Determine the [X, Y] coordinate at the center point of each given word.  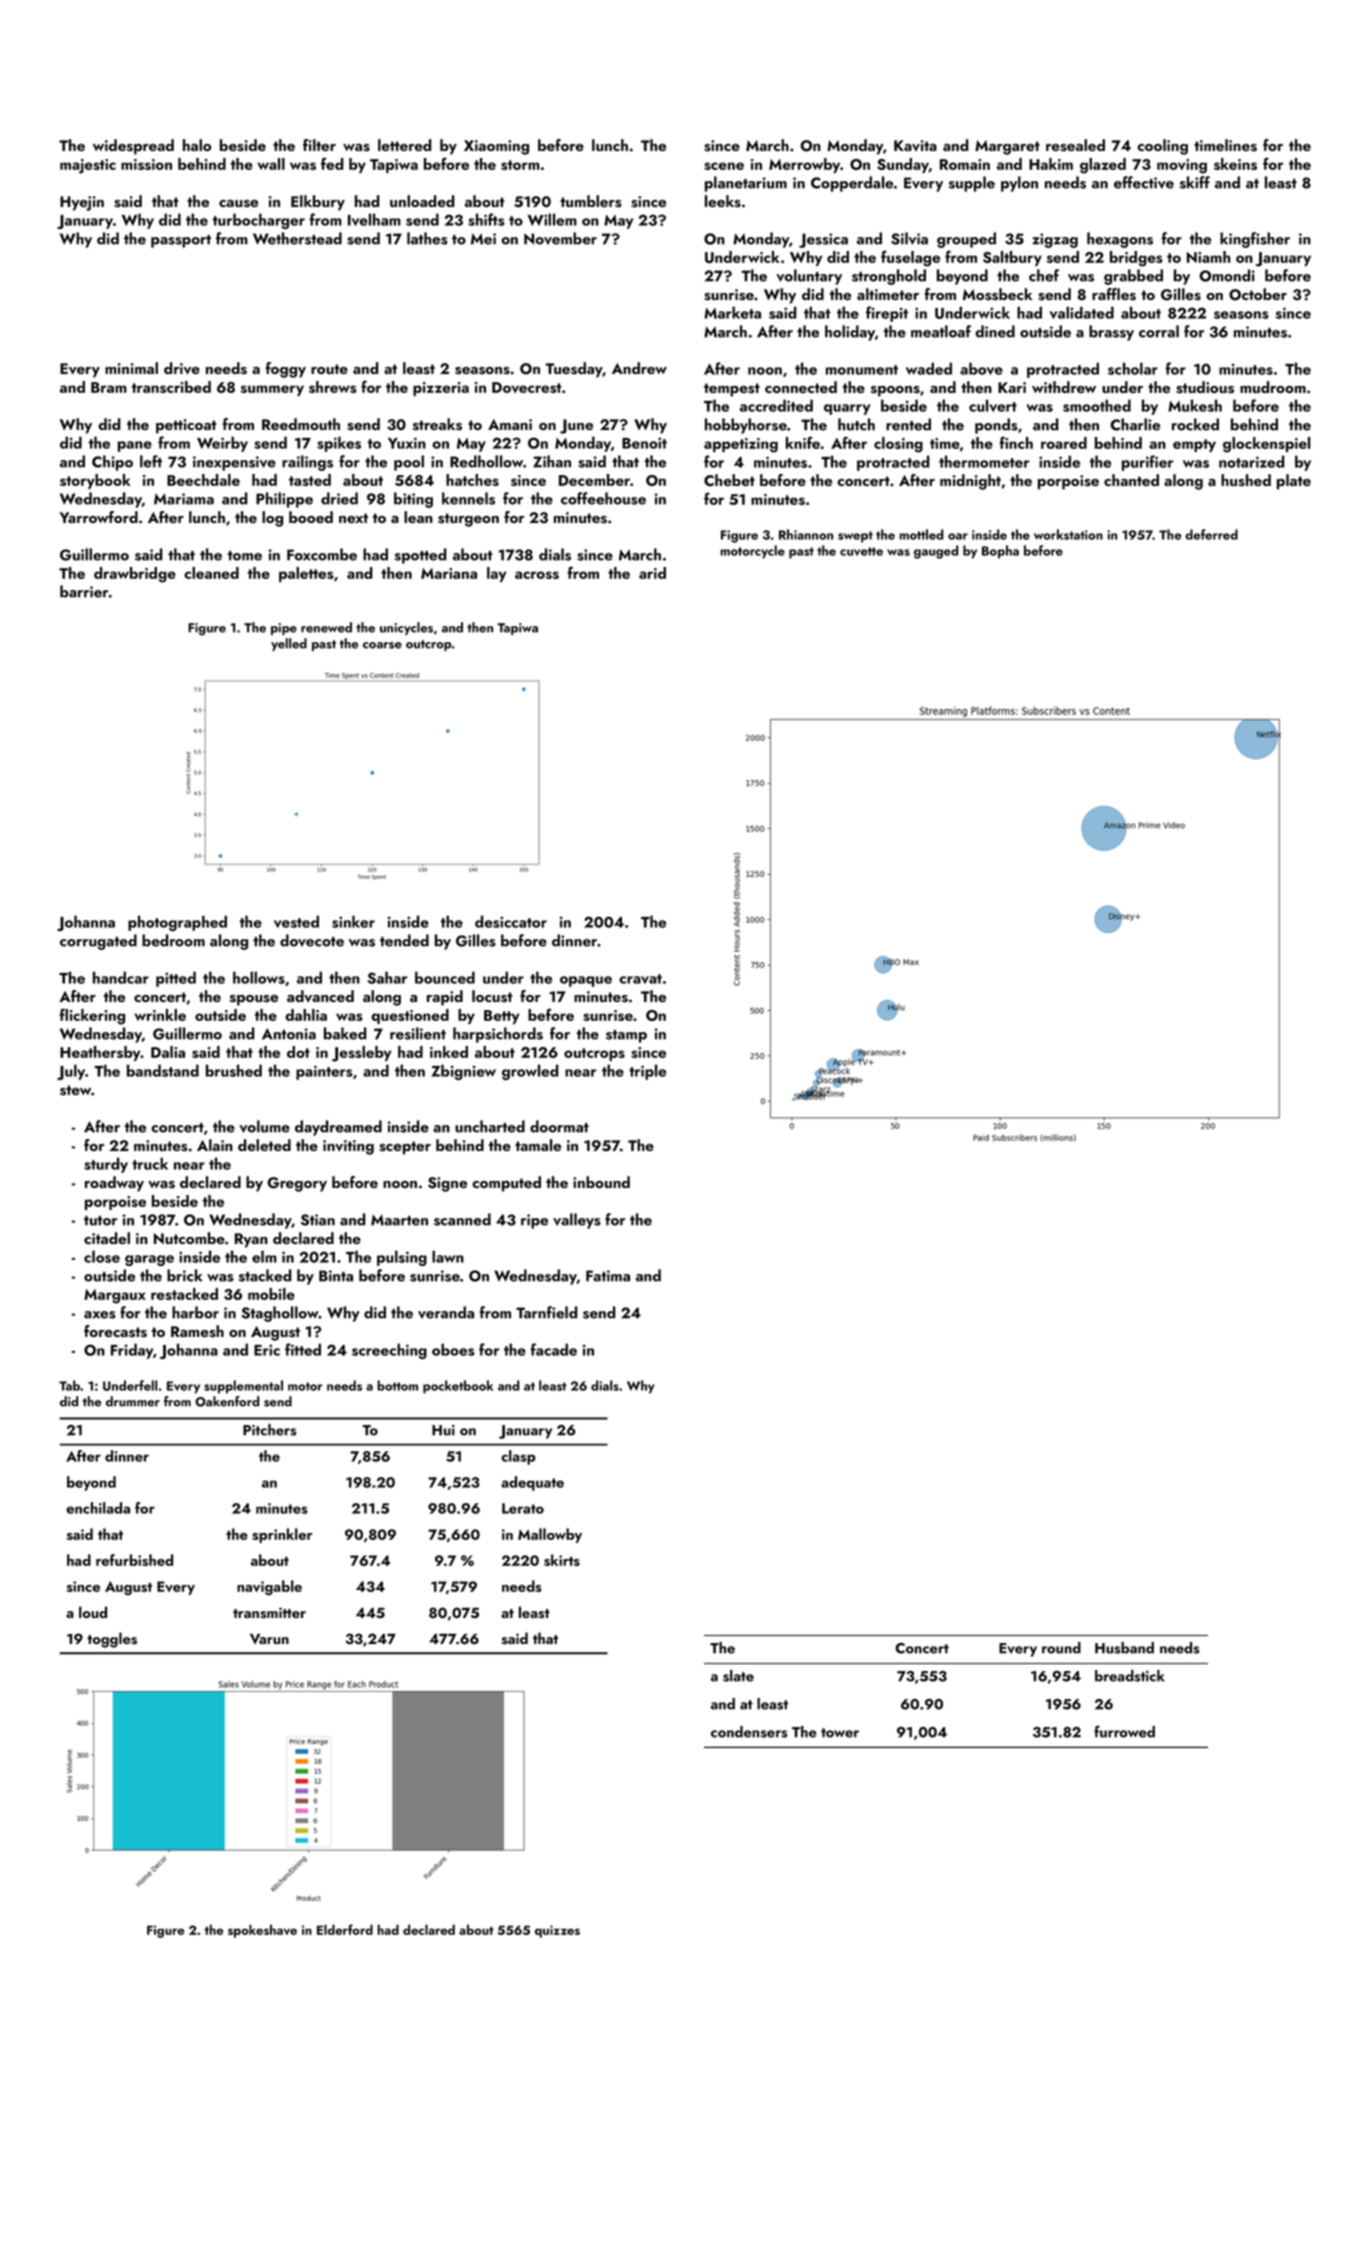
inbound [601, 1182]
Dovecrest [527, 387]
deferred [1211, 534]
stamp [626, 1036]
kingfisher [1255, 240]
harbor [195, 1312]
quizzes [557, 1931]
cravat [640, 979]
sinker [353, 921]
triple [647, 1072]
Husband [1124, 1648]
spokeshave [262, 1931]
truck [150, 1163]
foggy [286, 370]
